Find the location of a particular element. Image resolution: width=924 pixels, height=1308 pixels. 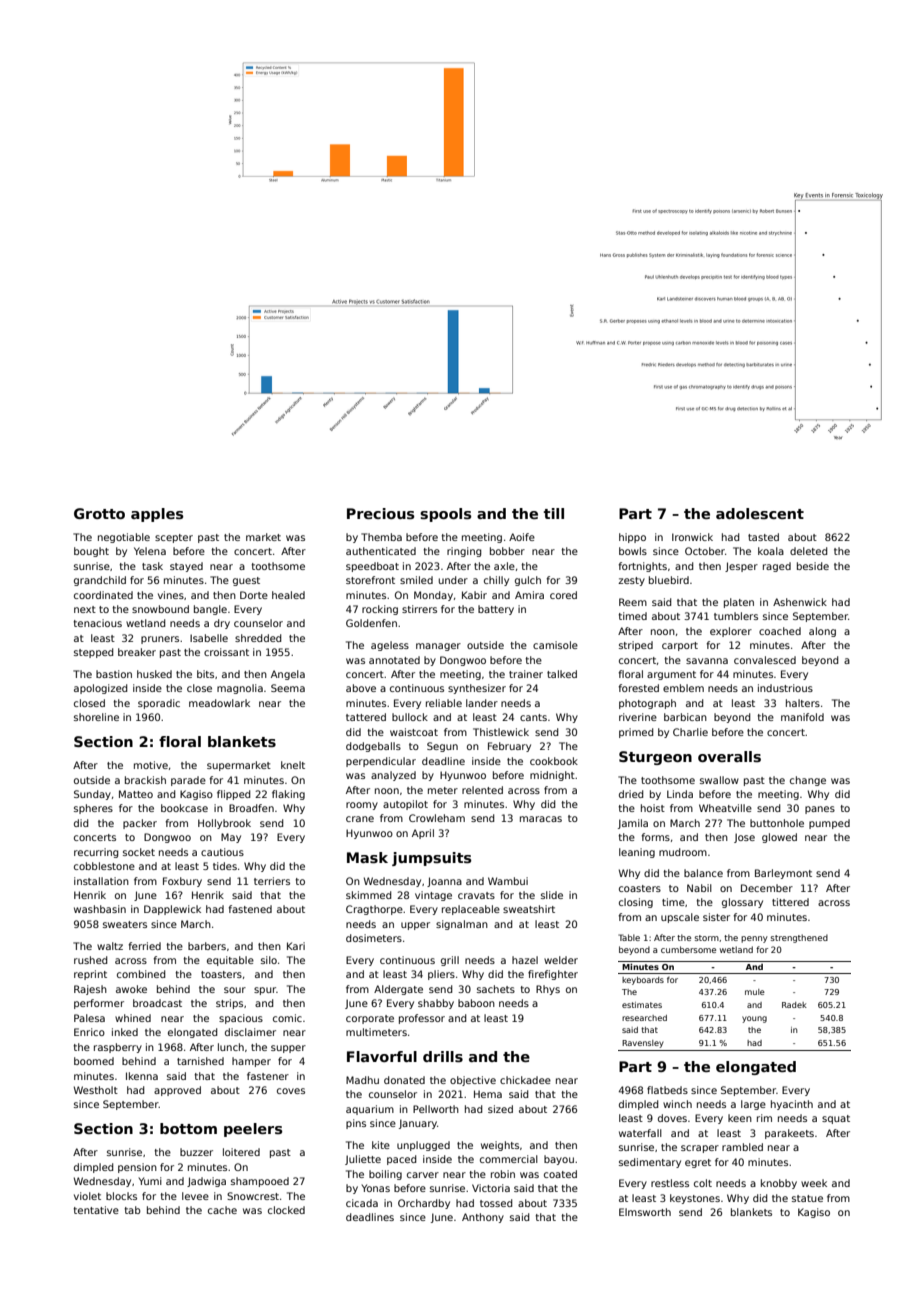

shoreline is located at coordinates (96, 717).
